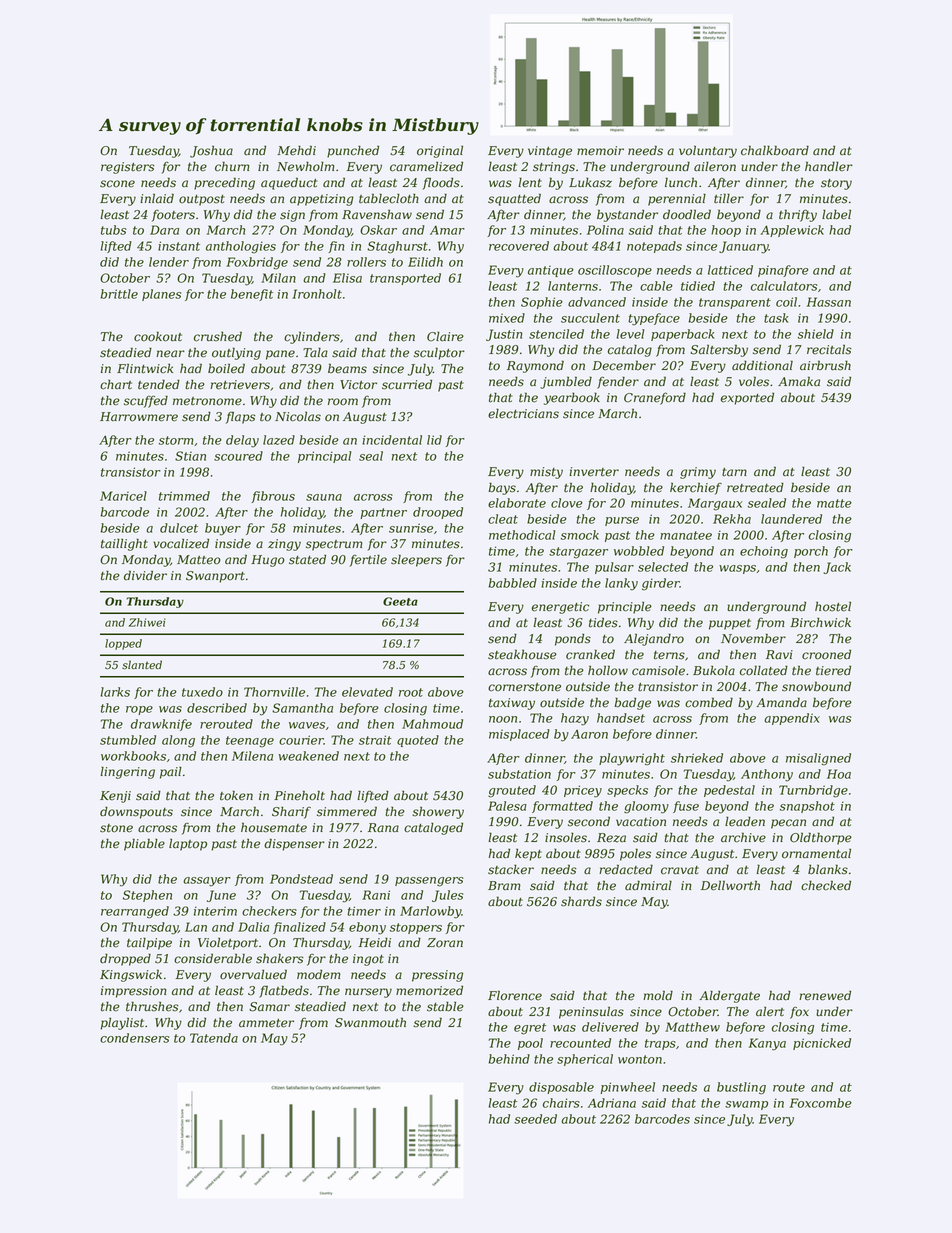  What do you see at coordinates (775, 150) in the document?
I see `chalkboard` at bounding box center [775, 150].
